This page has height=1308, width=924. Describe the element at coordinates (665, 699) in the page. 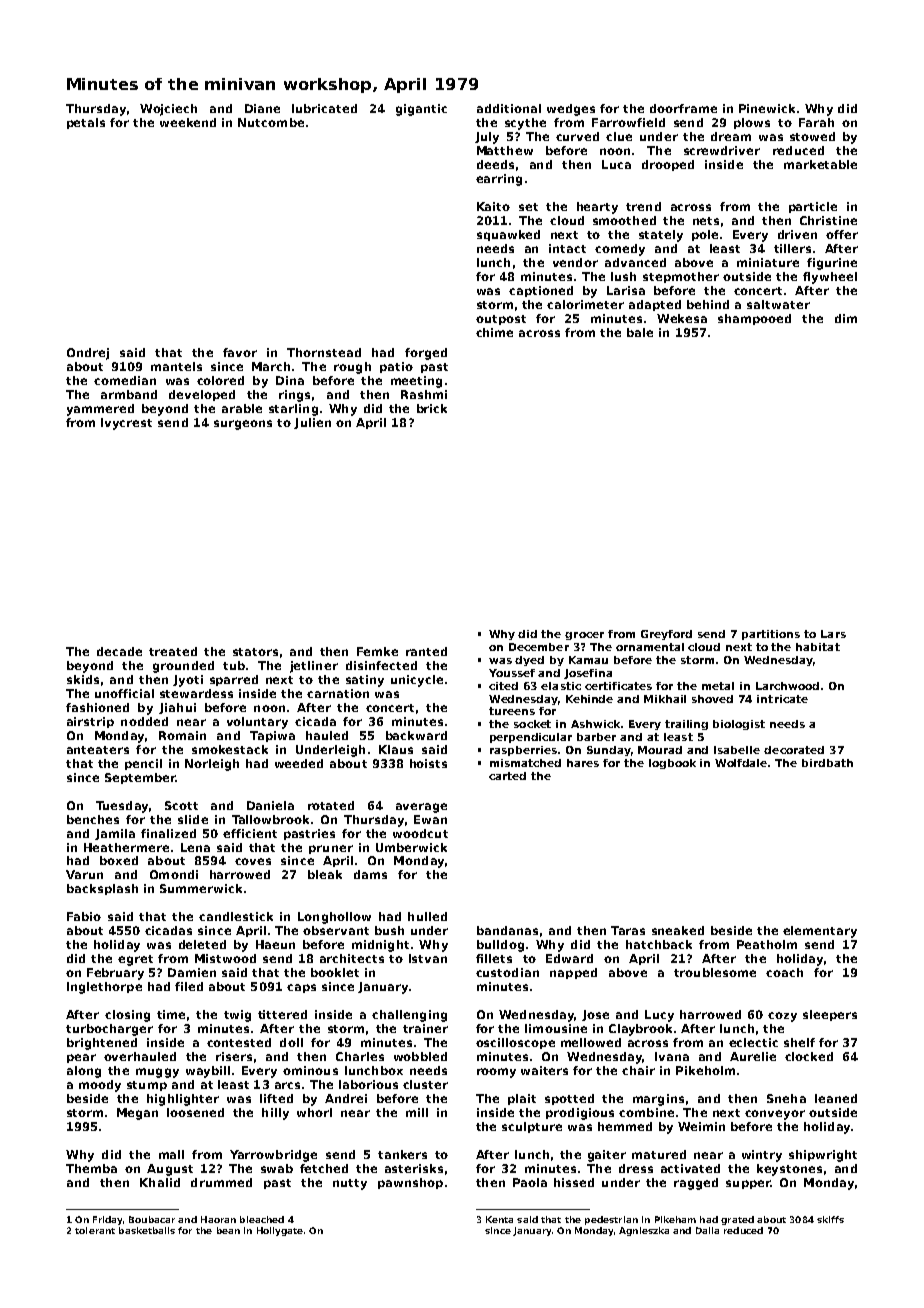

I see `Mikhail` at that location.
